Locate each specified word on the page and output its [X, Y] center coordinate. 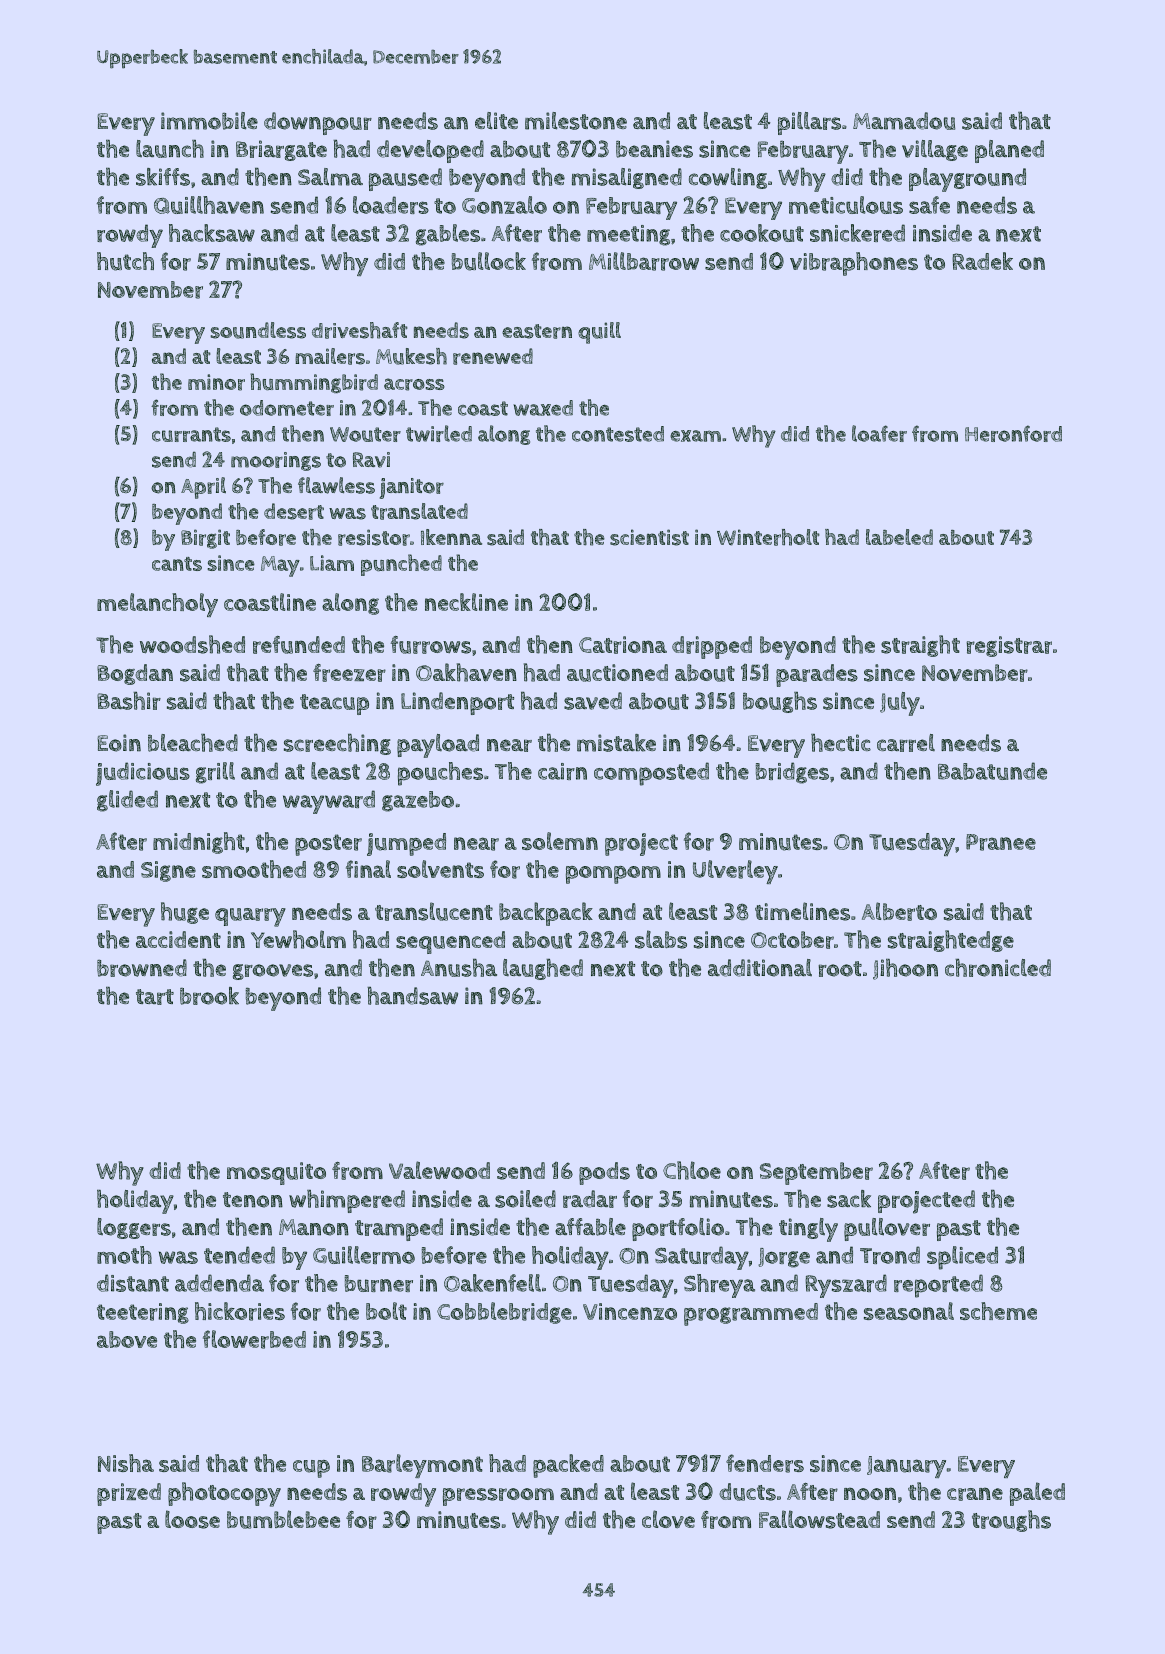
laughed [543, 969]
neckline [466, 602]
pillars [809, 123]
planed [1009, 151]
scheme [998, 1311]
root [840, 969]
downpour [318, 123]
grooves [273, 972]
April [203, 488]
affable [590, 1227]
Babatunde [992, 771]
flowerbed [254, 1339]
